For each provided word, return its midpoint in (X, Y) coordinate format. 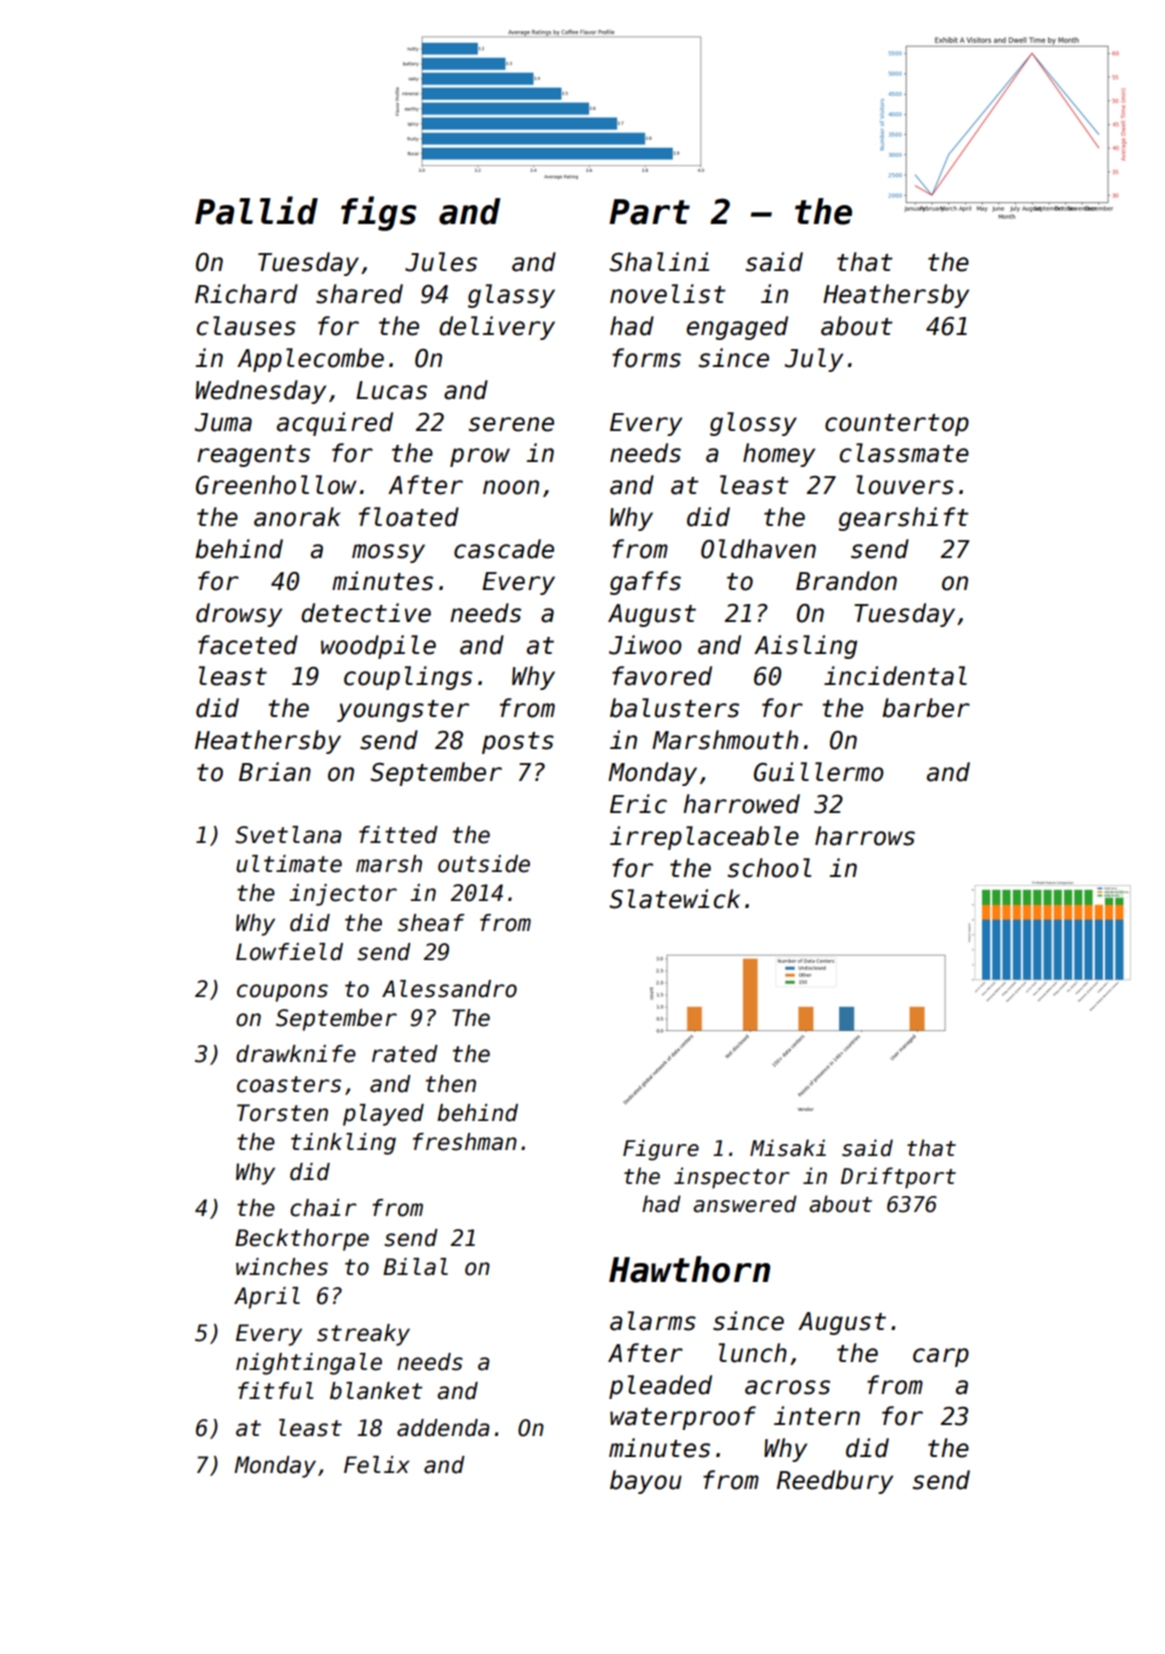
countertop (897, 425)
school (769, 868)
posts (518, 743)
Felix (377, 1465)
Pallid (256, 210)
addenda (443, 1428)
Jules (441, 262)
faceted (248, 645)
